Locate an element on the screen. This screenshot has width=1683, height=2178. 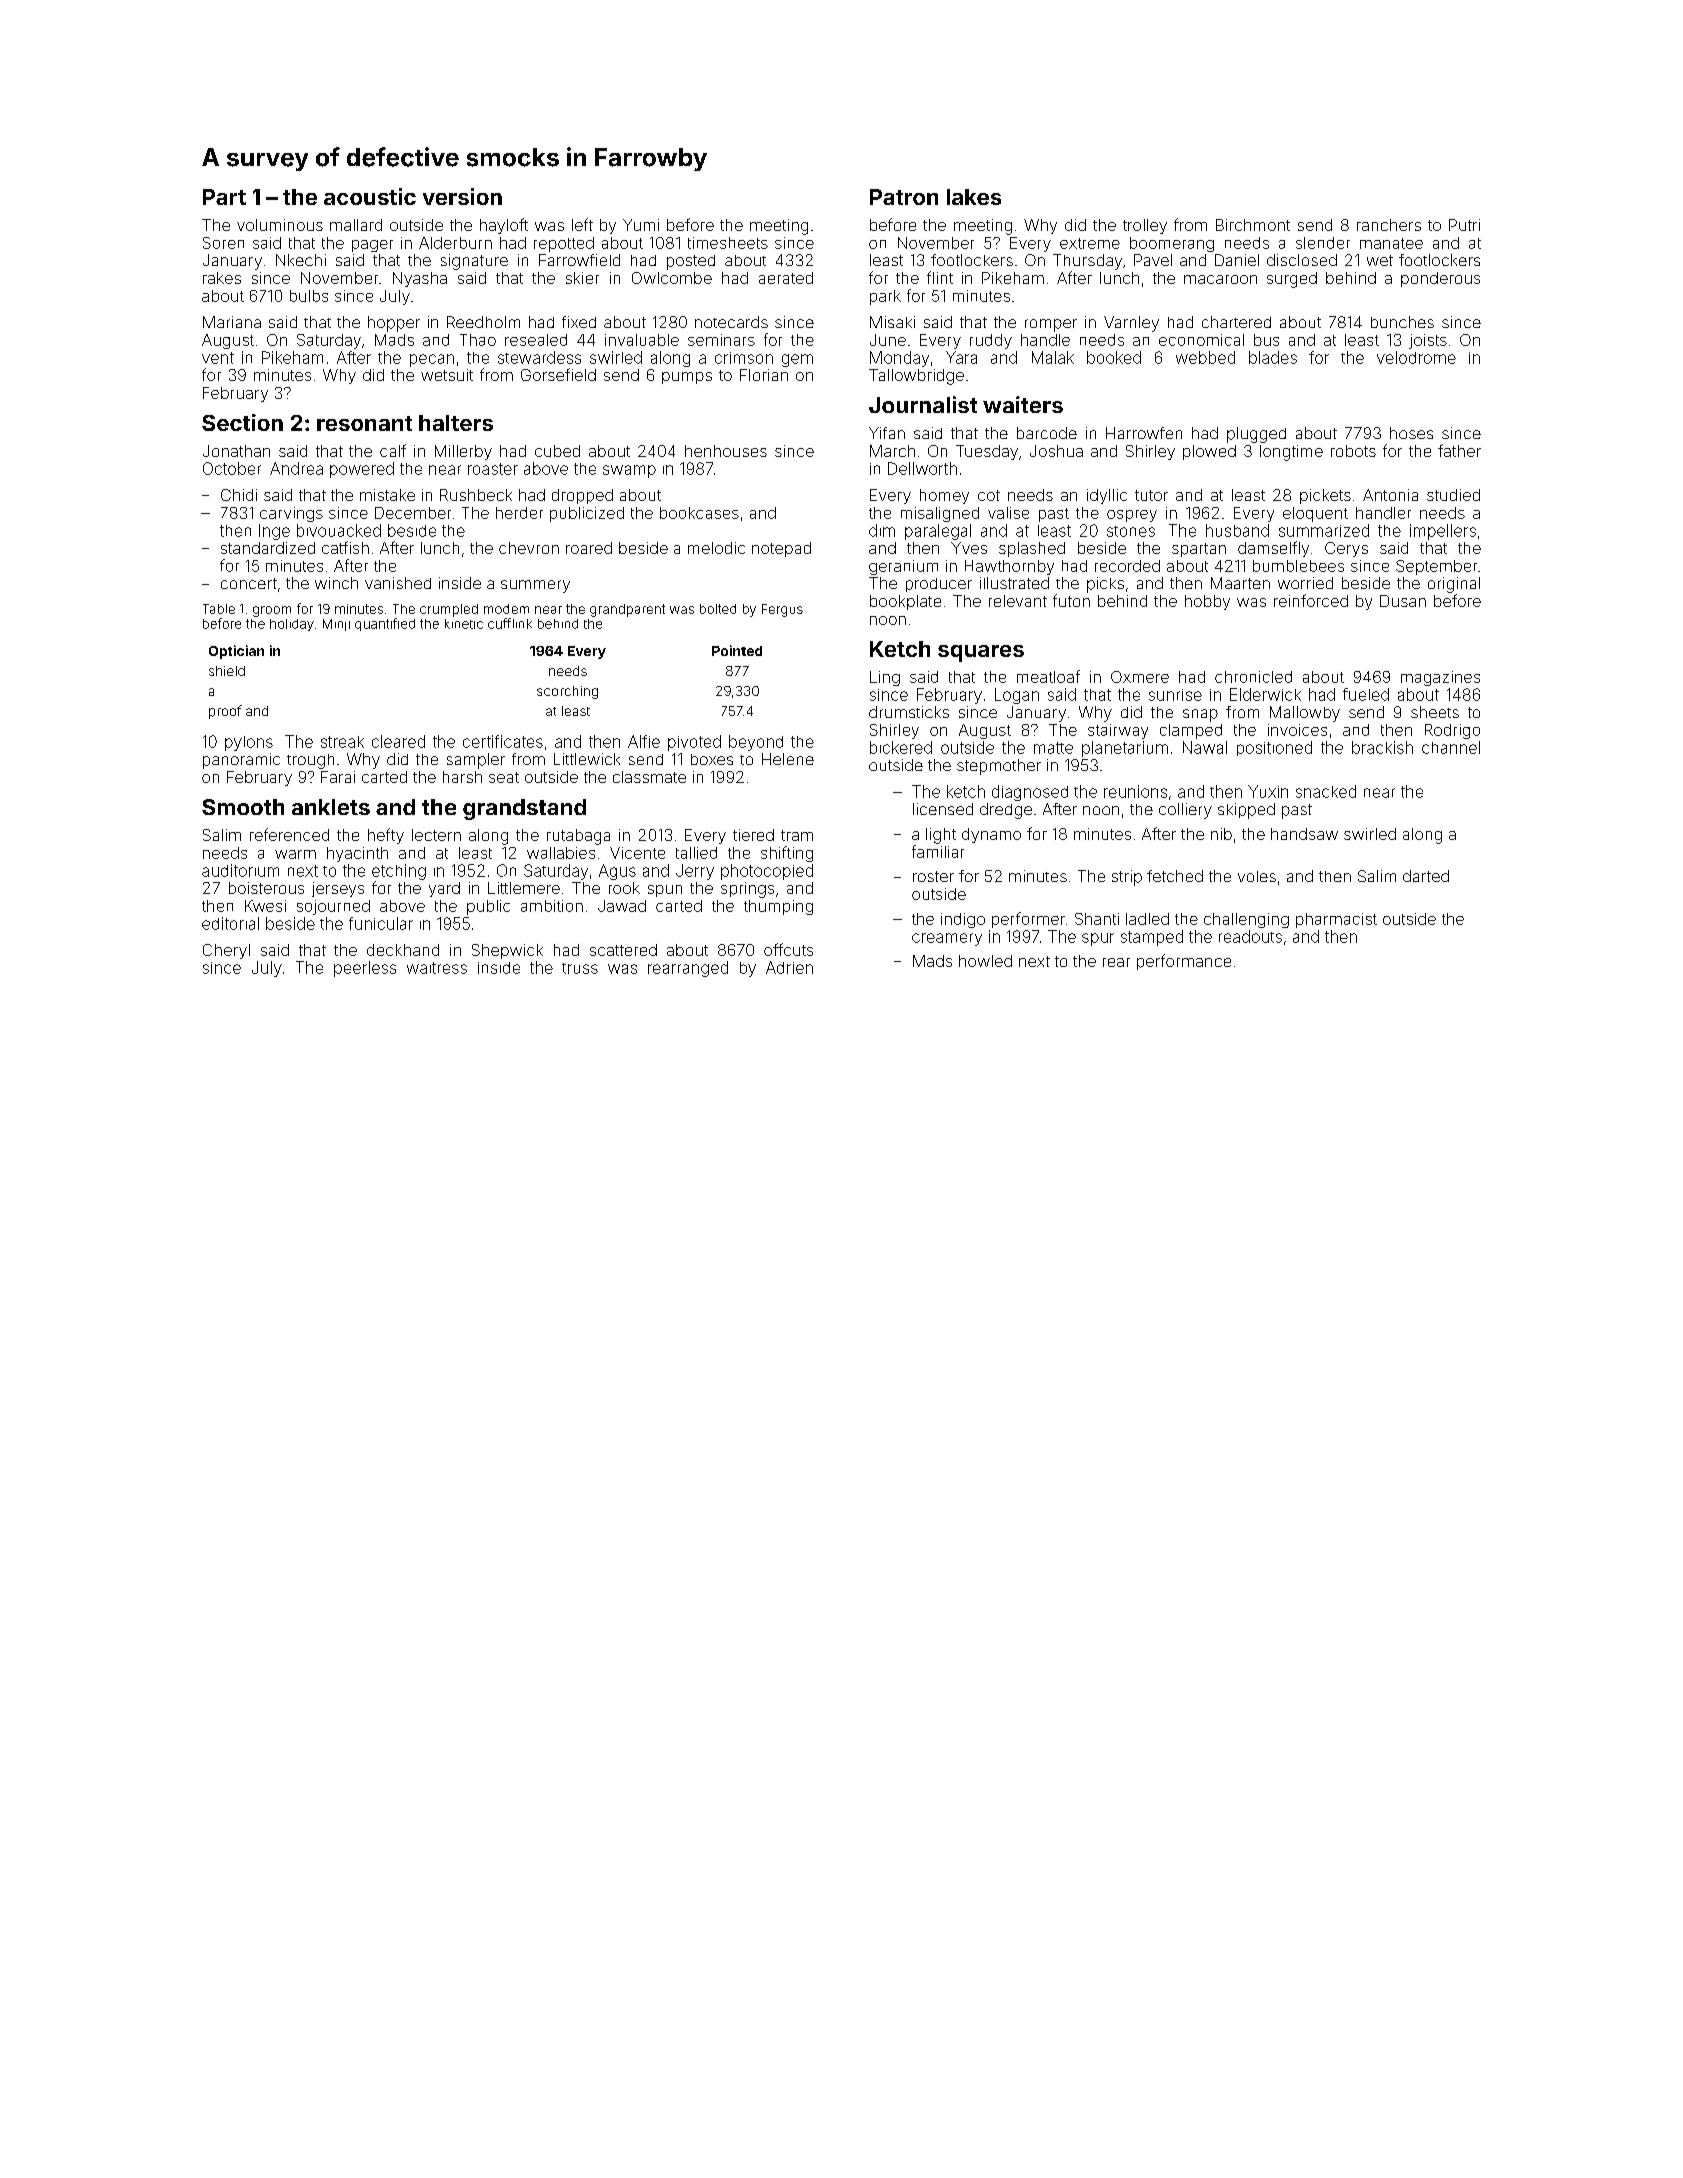
Andrea is located at coordinates (296, 468).
